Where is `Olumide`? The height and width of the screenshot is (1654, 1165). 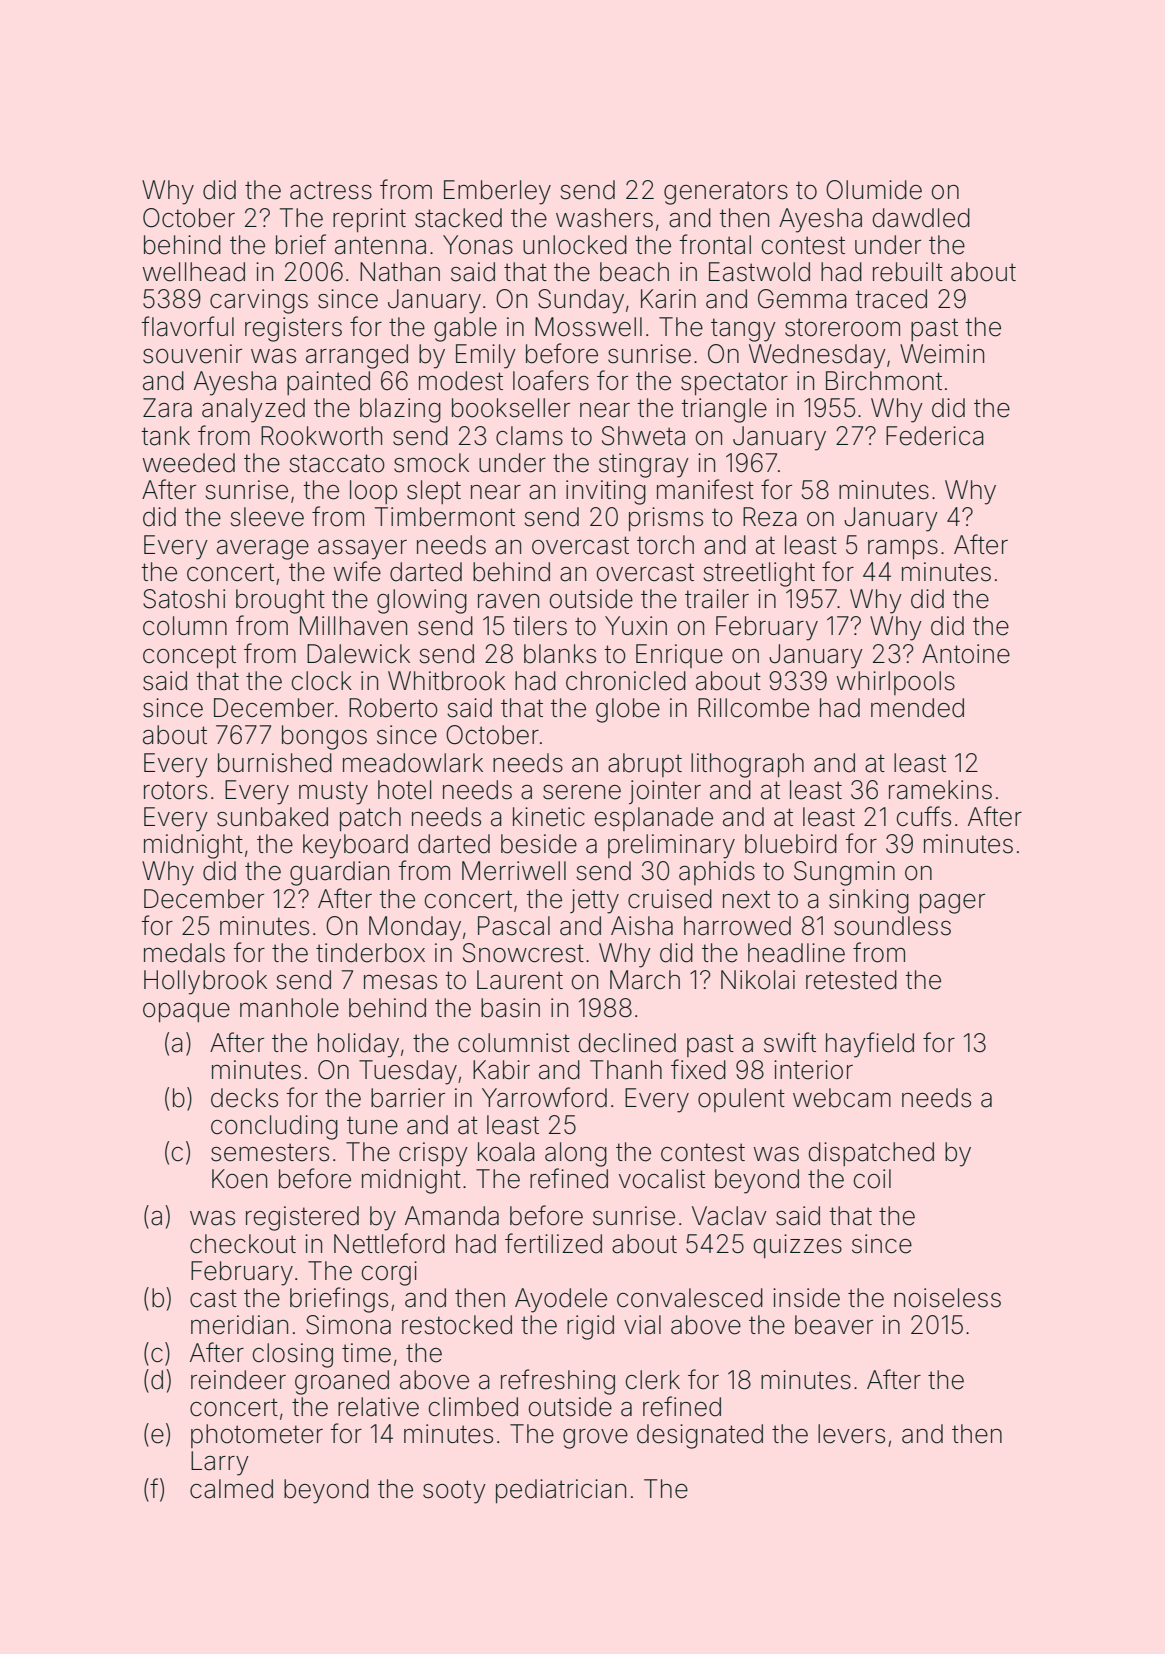
Olumide is located at coordinates (874, 190).
